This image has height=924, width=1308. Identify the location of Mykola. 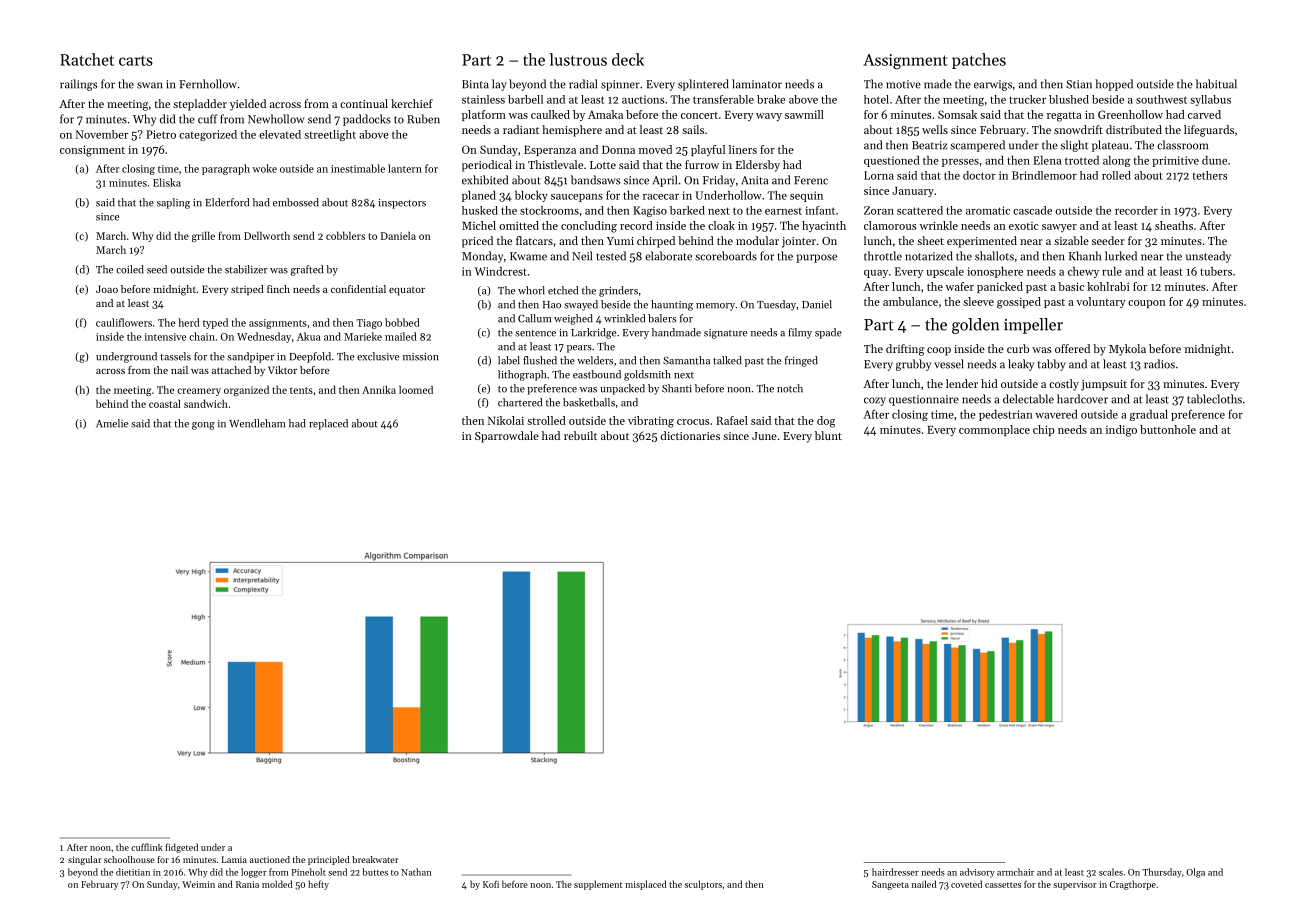
(1127, 350).
